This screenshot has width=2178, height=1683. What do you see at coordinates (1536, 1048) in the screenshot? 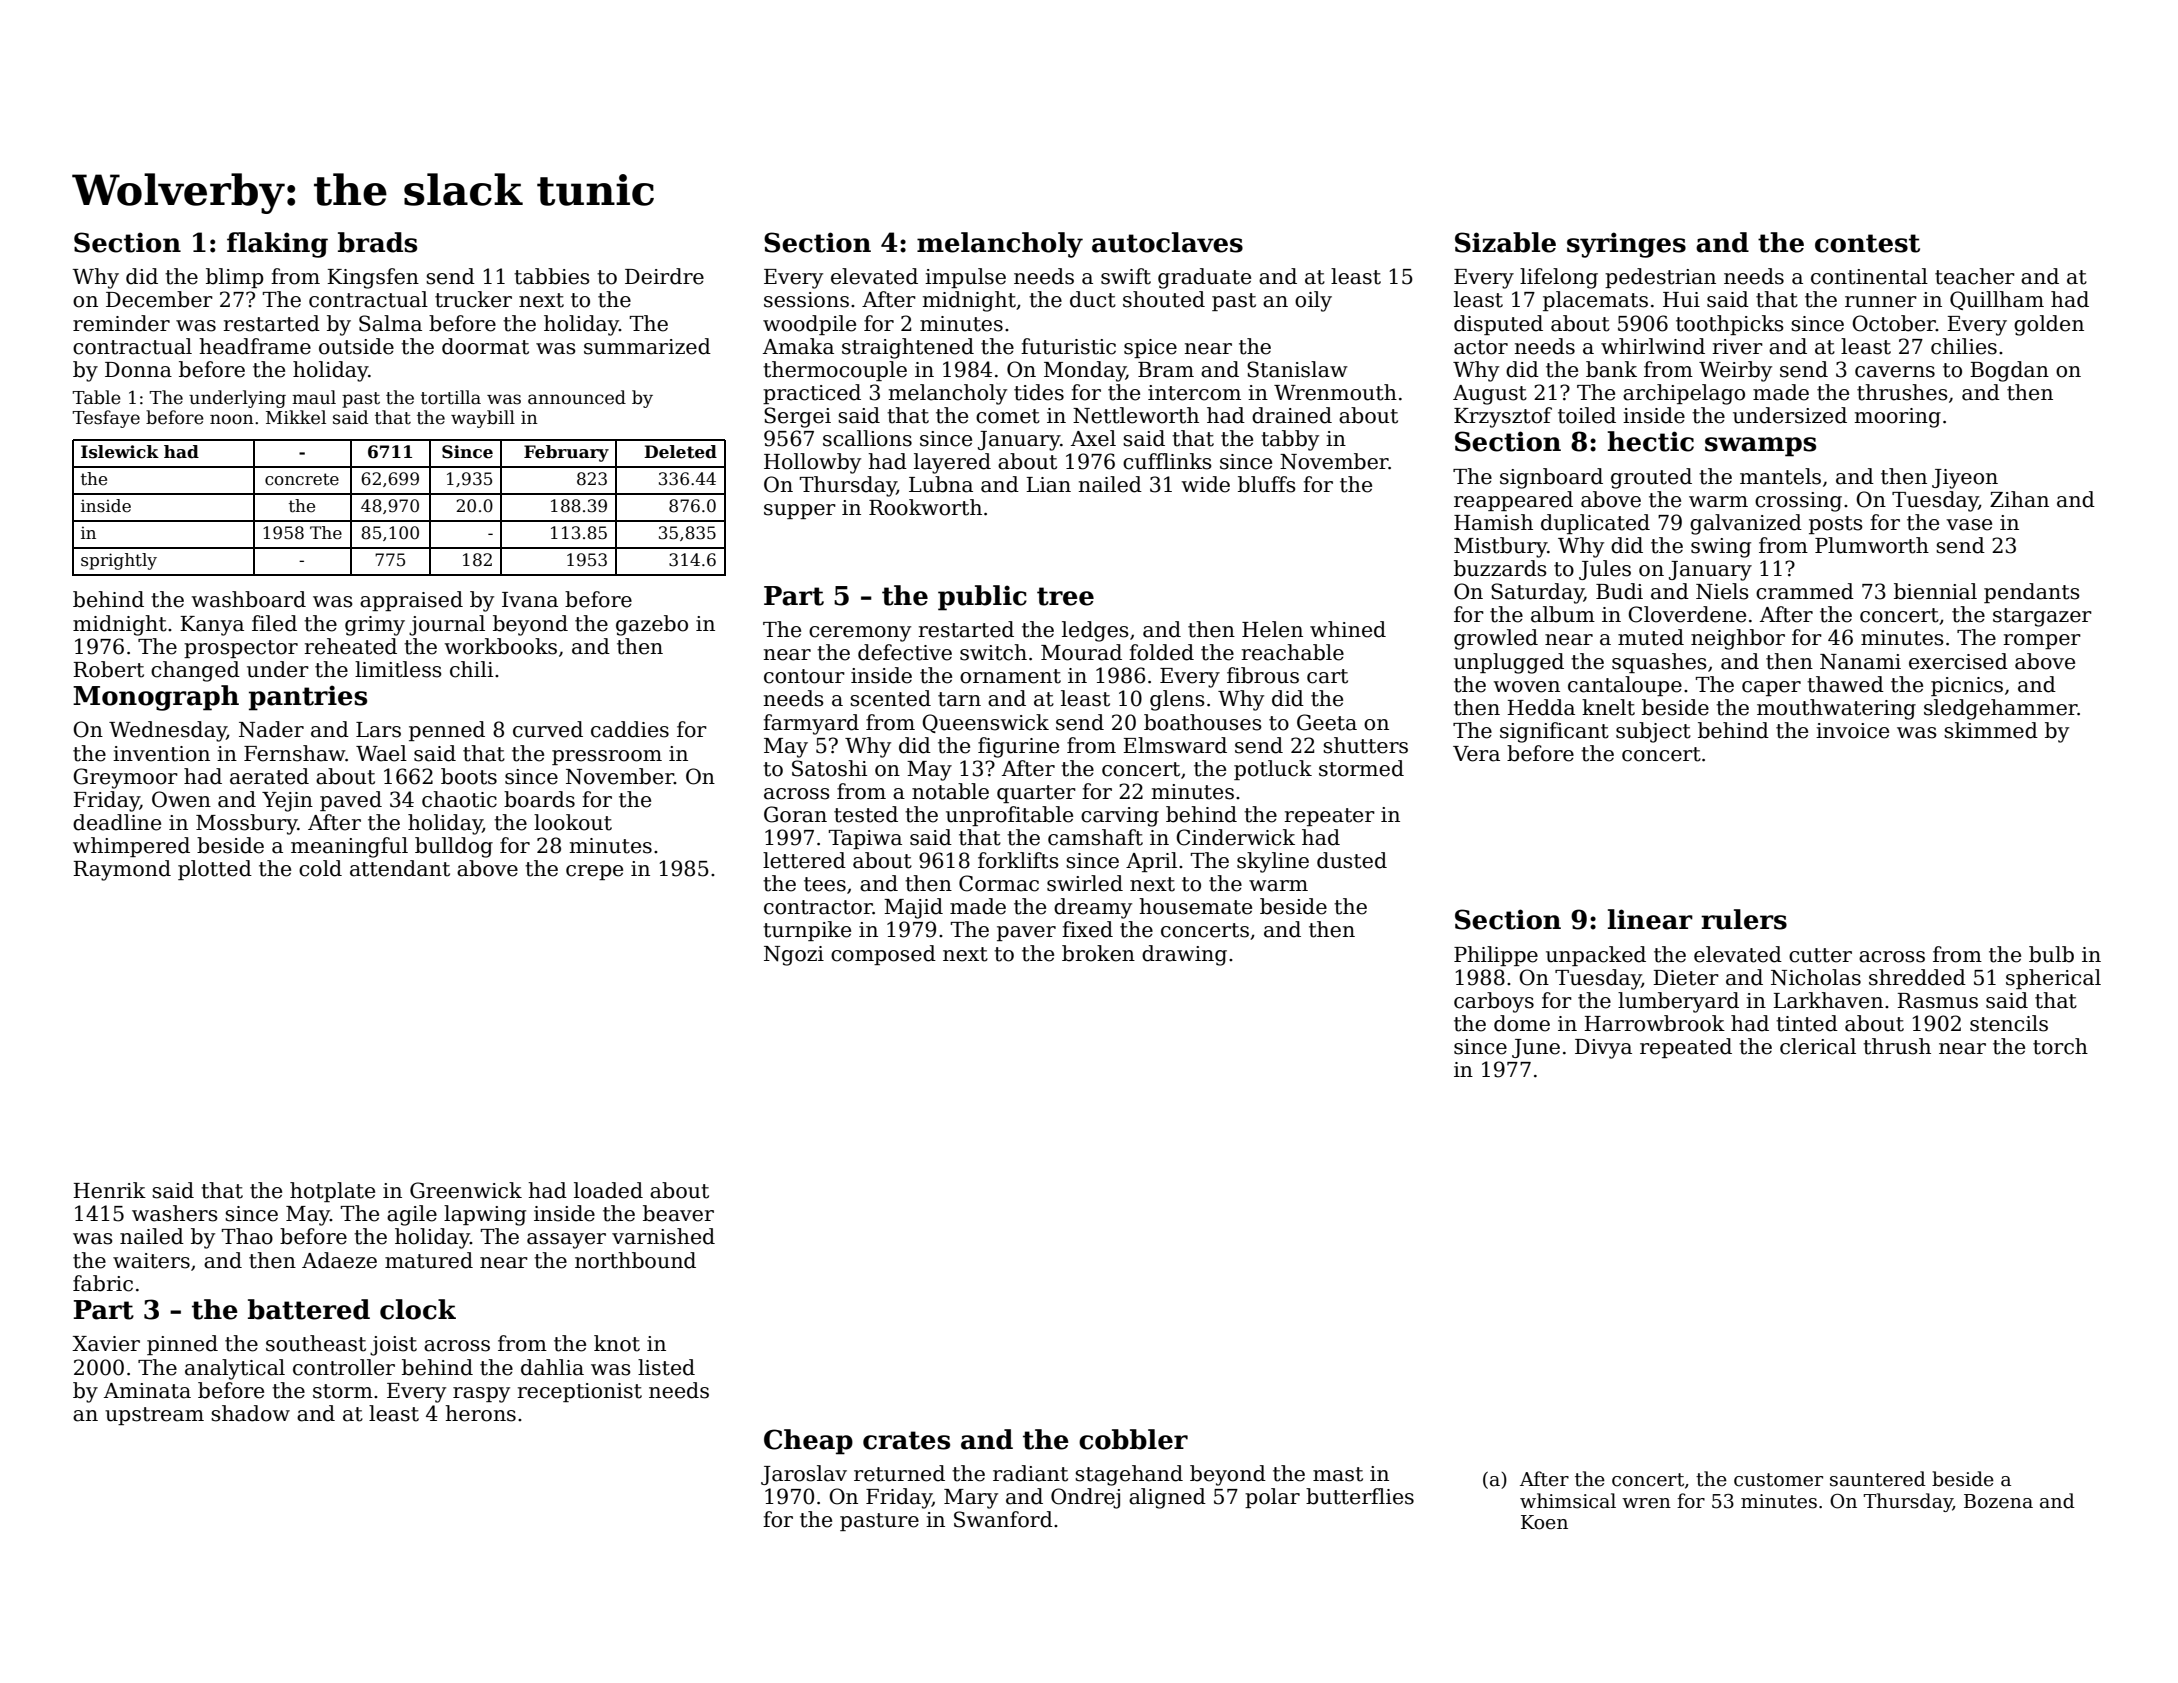
I see `June` at bounding box center [1536, 1048].
